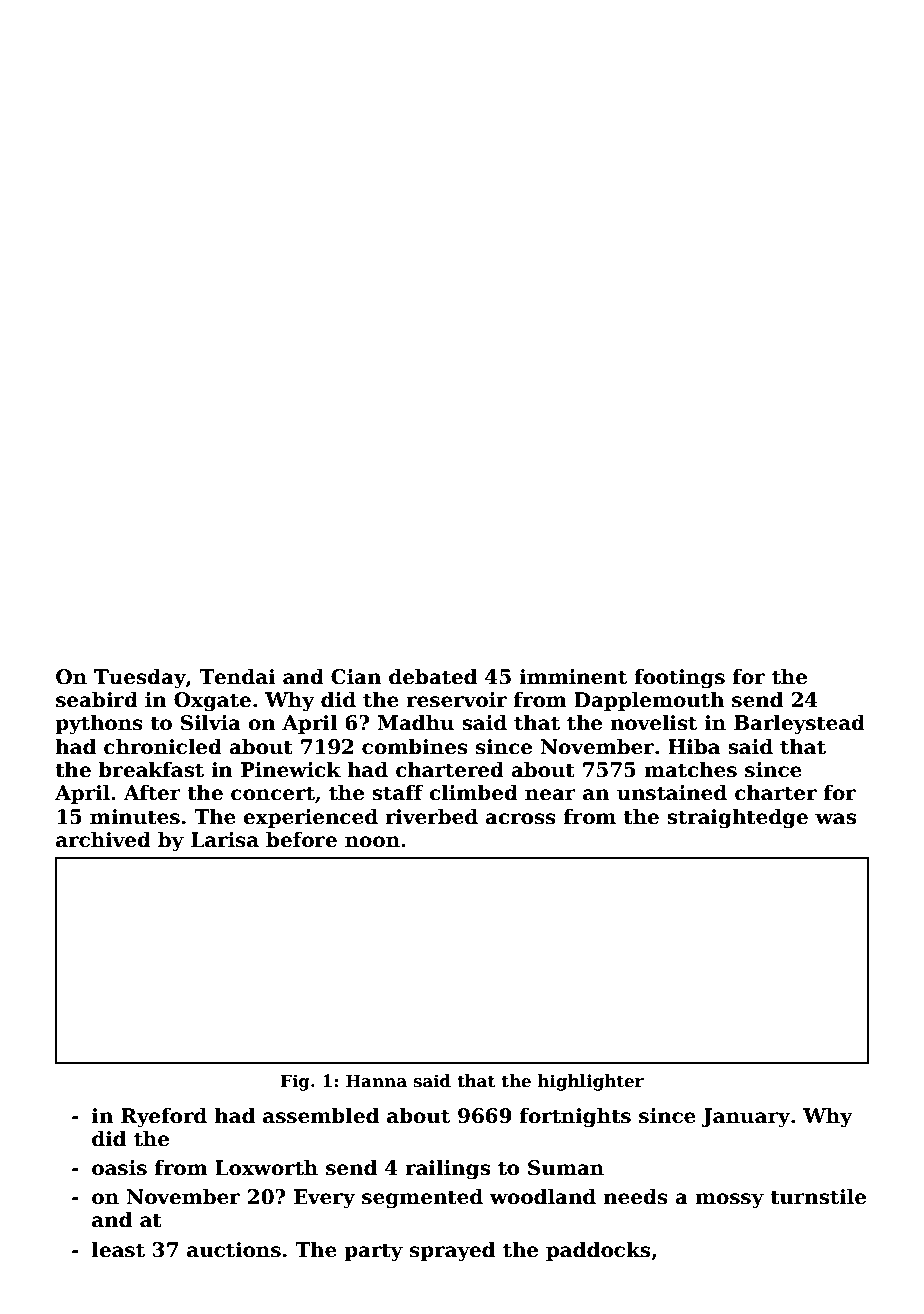 This document has height=1314, width=924. Describe the element at coordinates (372, 842) in the document. I see `noon` at that location.
